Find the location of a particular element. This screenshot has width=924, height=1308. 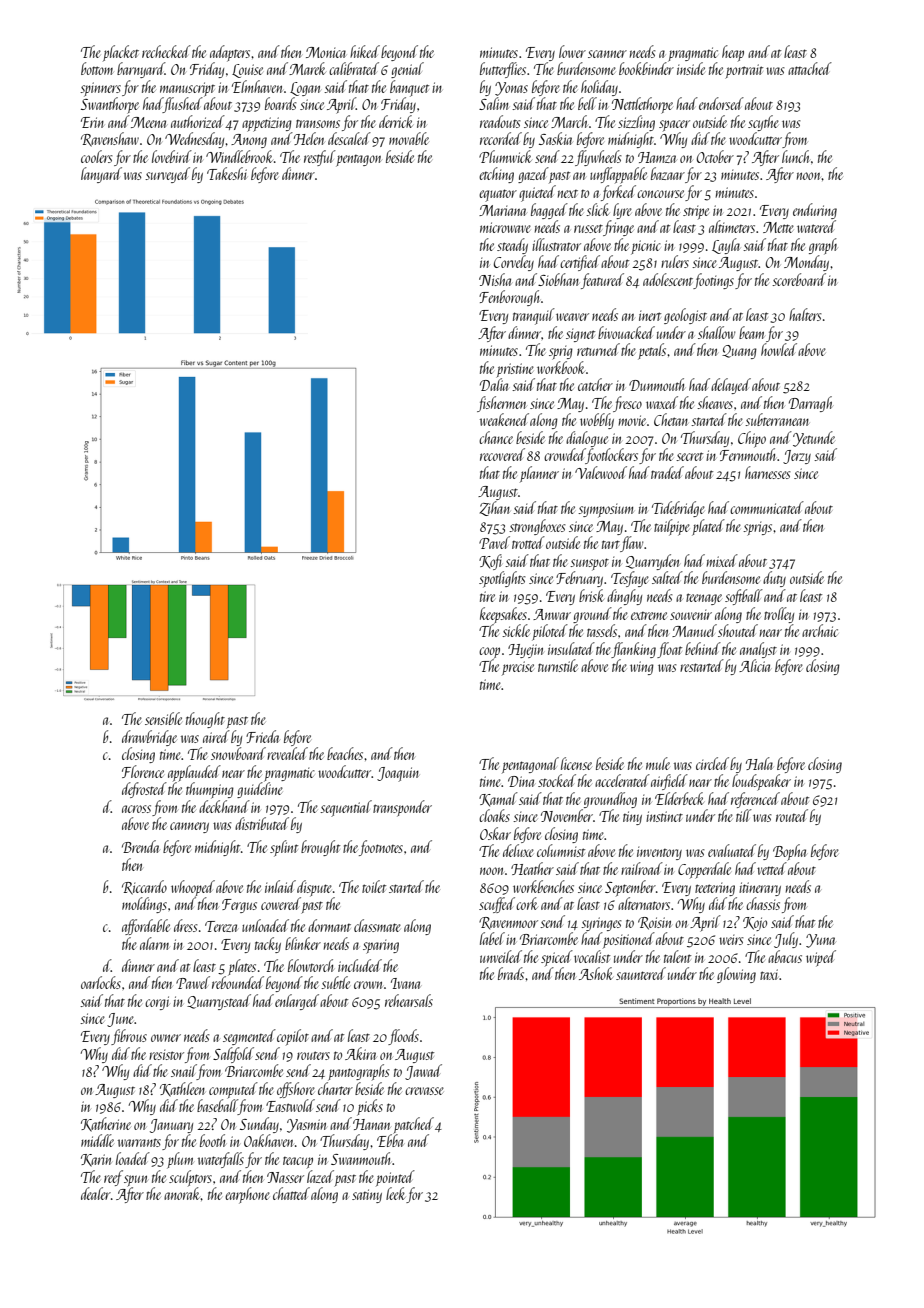

crevasse is located at coordinates (424, 1091).
